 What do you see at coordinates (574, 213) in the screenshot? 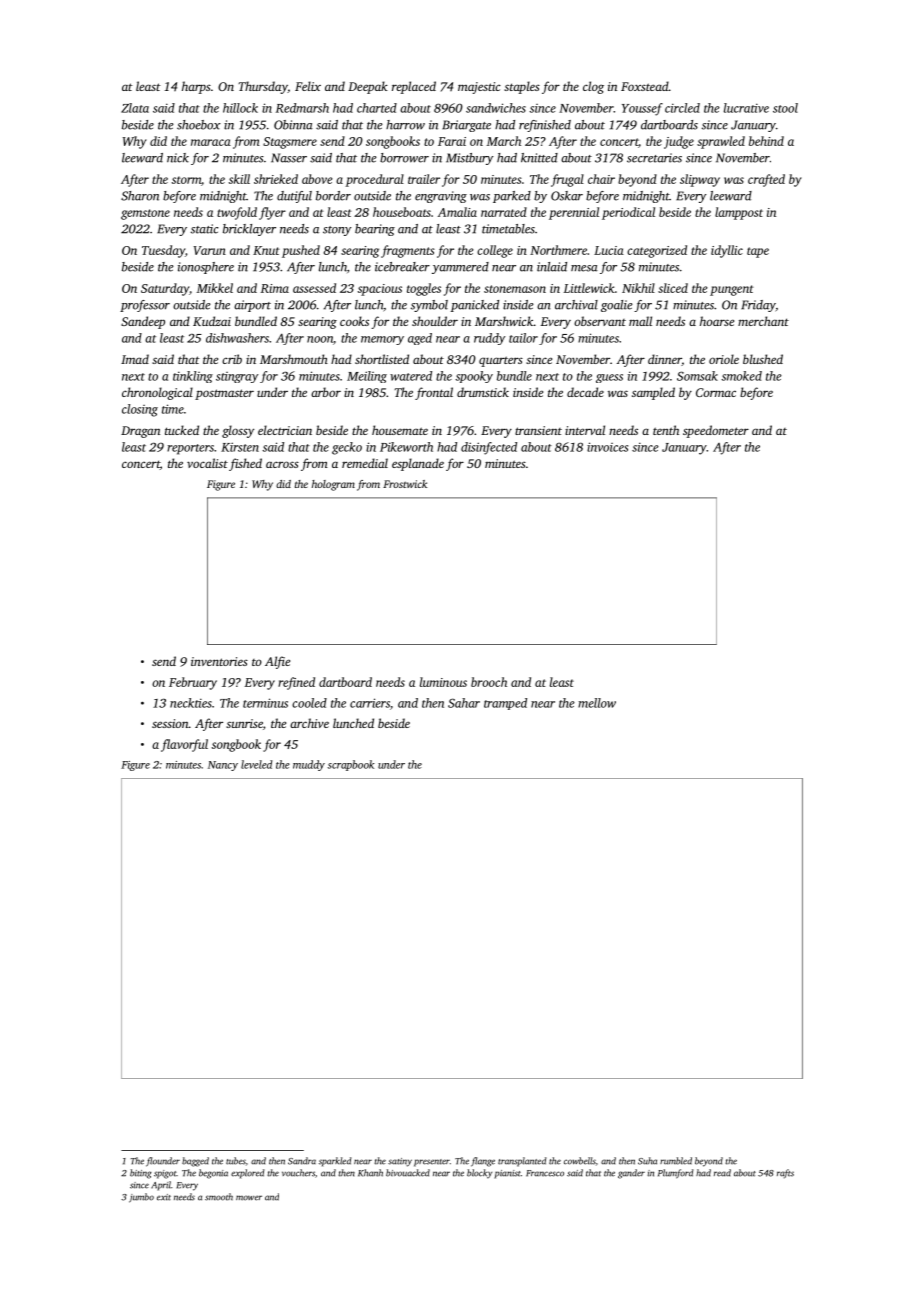
I see `perennial` at bounding box center [574, 213].
